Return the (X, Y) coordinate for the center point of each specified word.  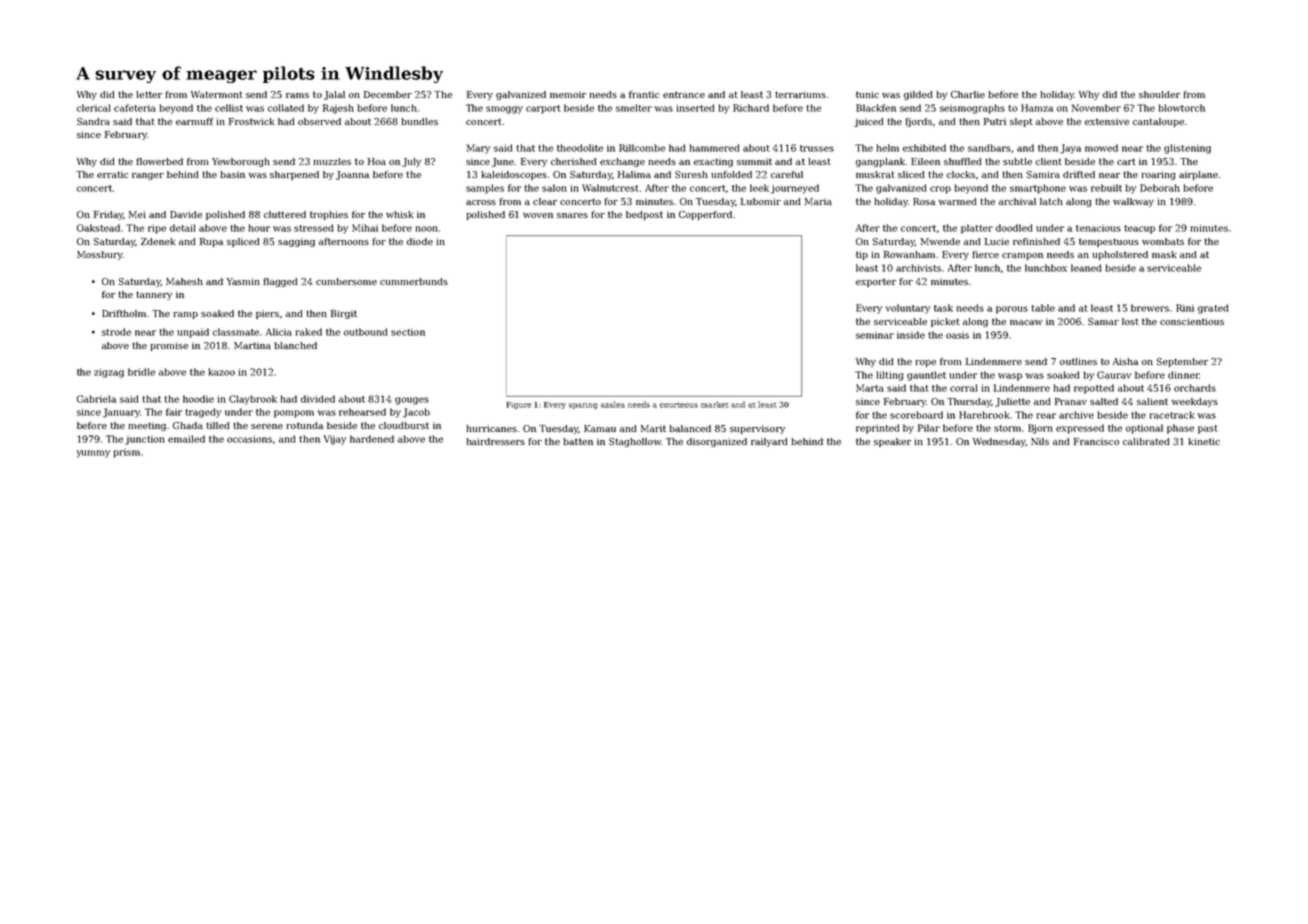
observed (319, 121)
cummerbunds (414, 281)
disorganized (717, 442)
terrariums (800, 94)
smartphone (1038, 189)
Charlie (968, 94)
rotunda (304, 425)
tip (862, 255)
